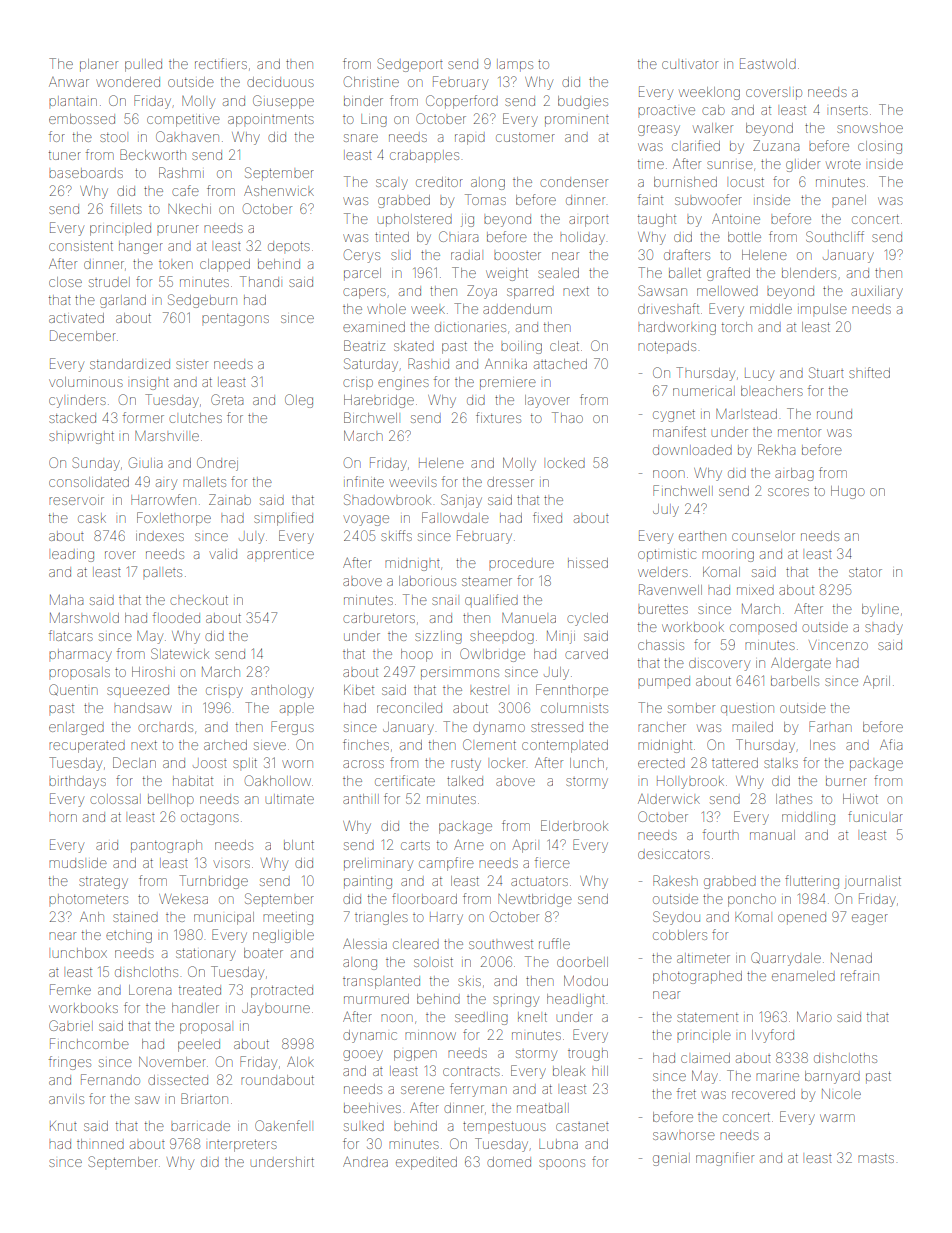  I want to click on Annika, so click(506, 364).
